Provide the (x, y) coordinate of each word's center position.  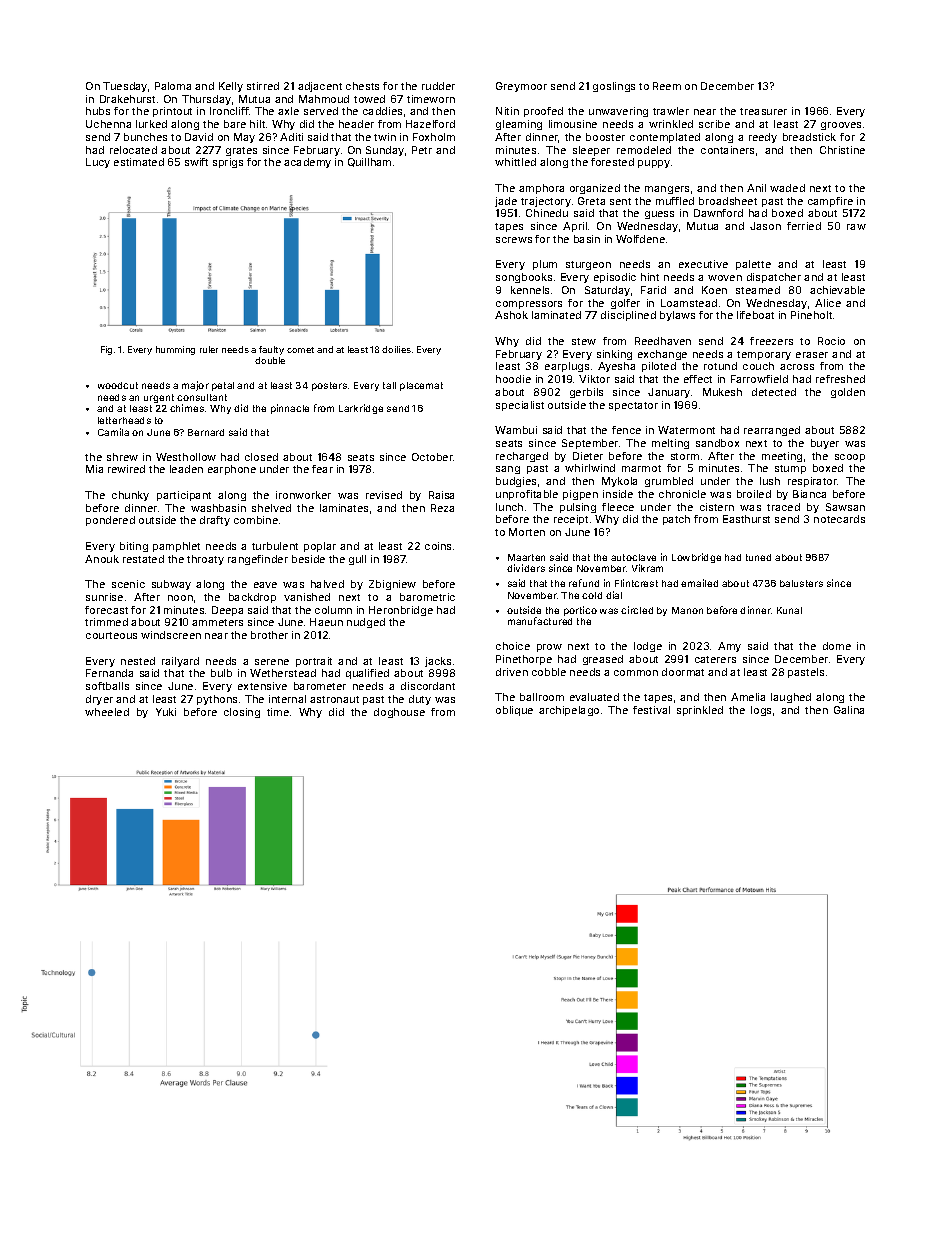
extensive (262, 686)
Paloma (173, 86)
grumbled (669, 482)
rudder (438, 86)
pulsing (578, 508)
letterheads (124, 420)
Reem (667, 86)
